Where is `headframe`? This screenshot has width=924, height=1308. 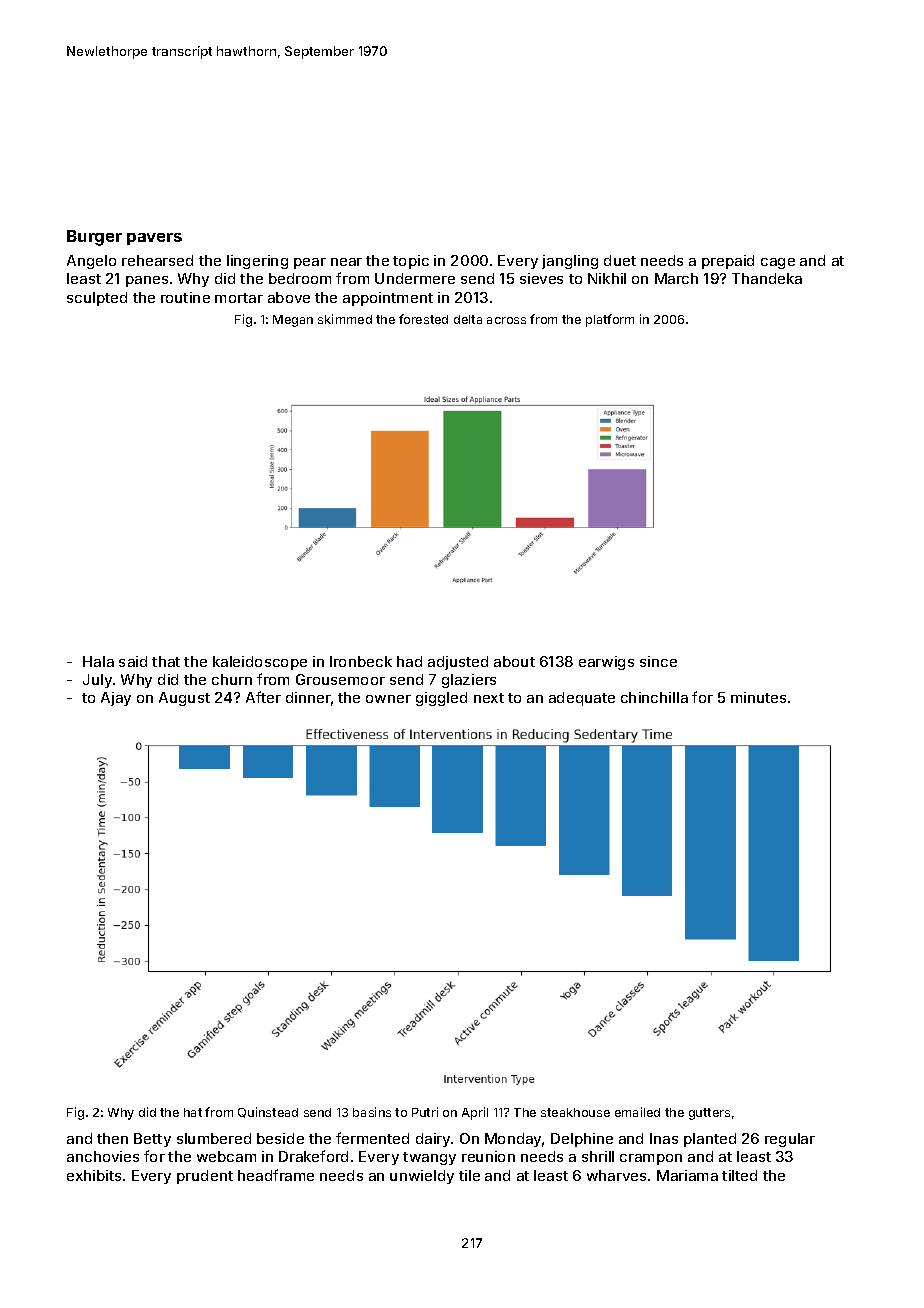
headframe is located at coordinates (276, 1175).
